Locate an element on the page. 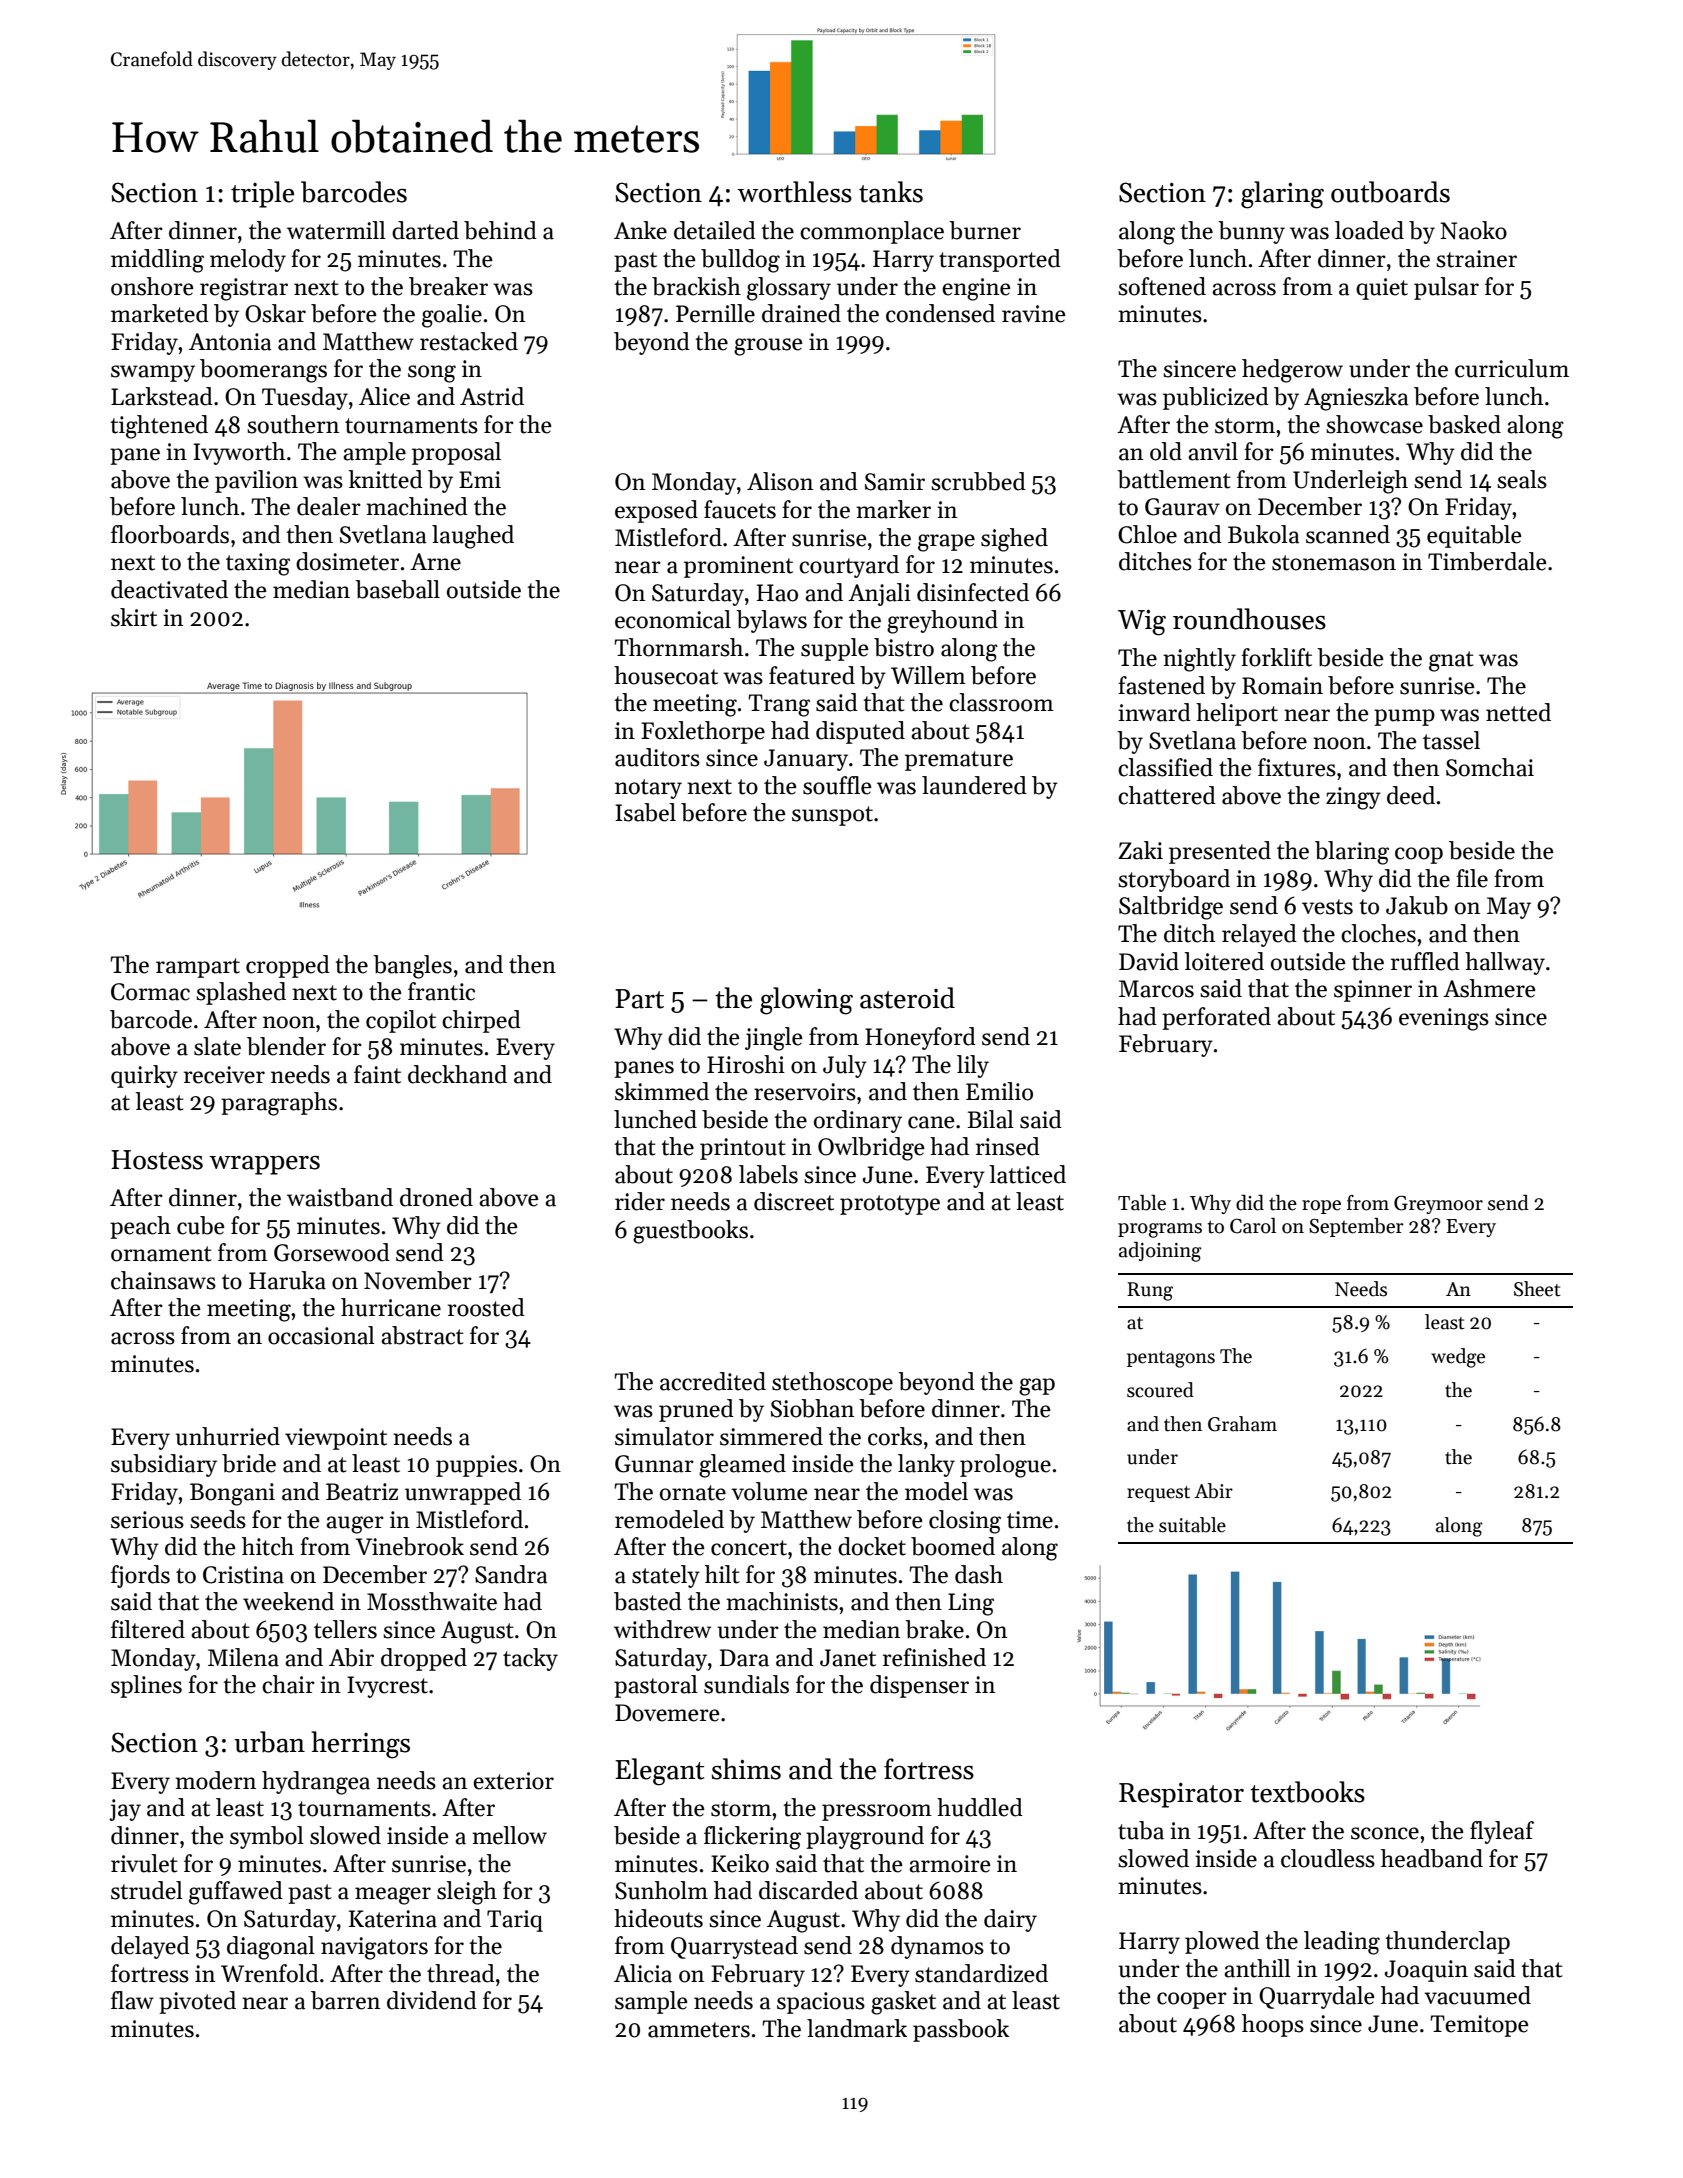 The width and height of the page is (1683, 2178). Sheet is located at coordinates (1537, 1289).
